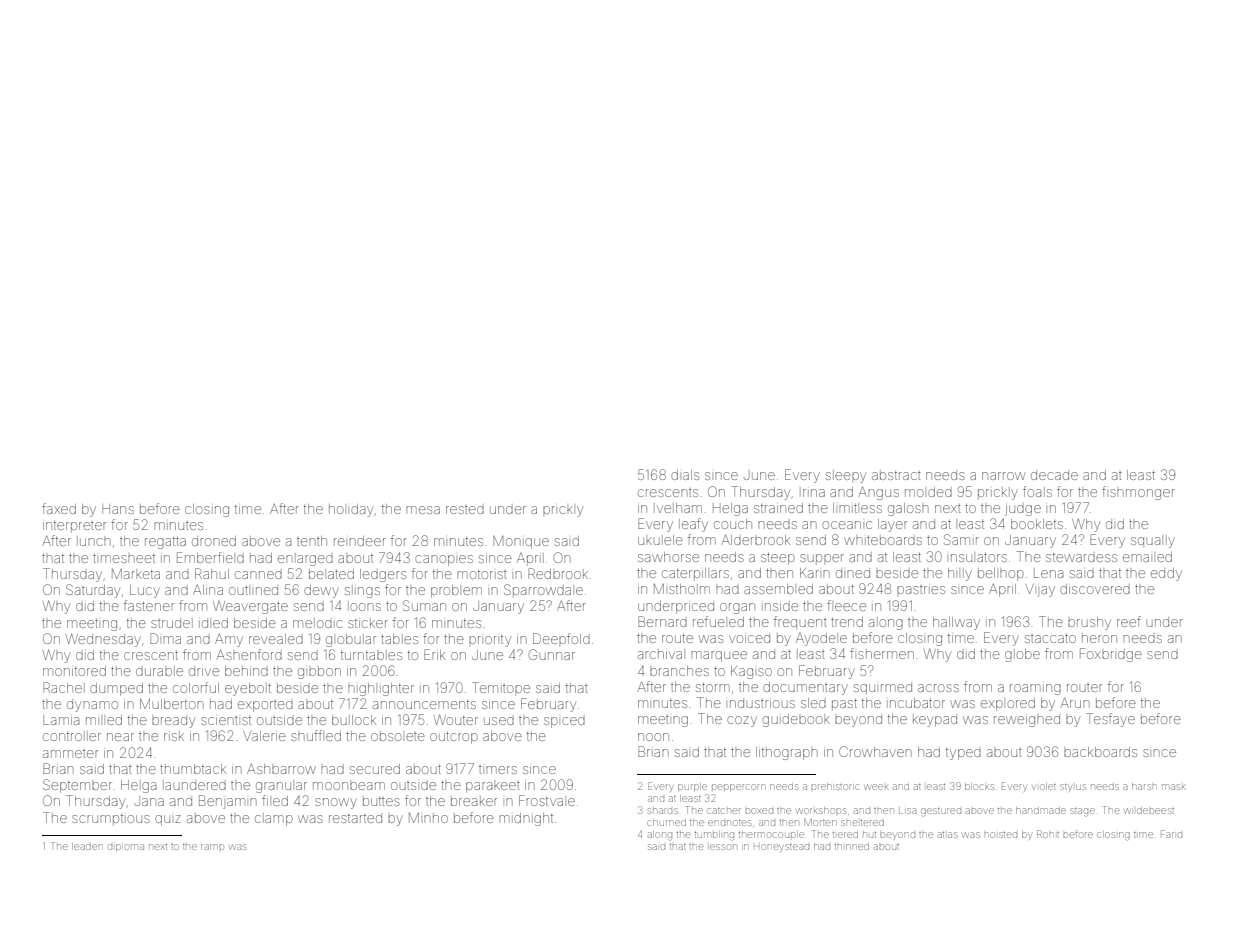 The width and height of the page is (1233, 952). What do you see at coordinates (1149, 811) in the page?
I see `wildebeest` at bounding box center [1149, 811].
